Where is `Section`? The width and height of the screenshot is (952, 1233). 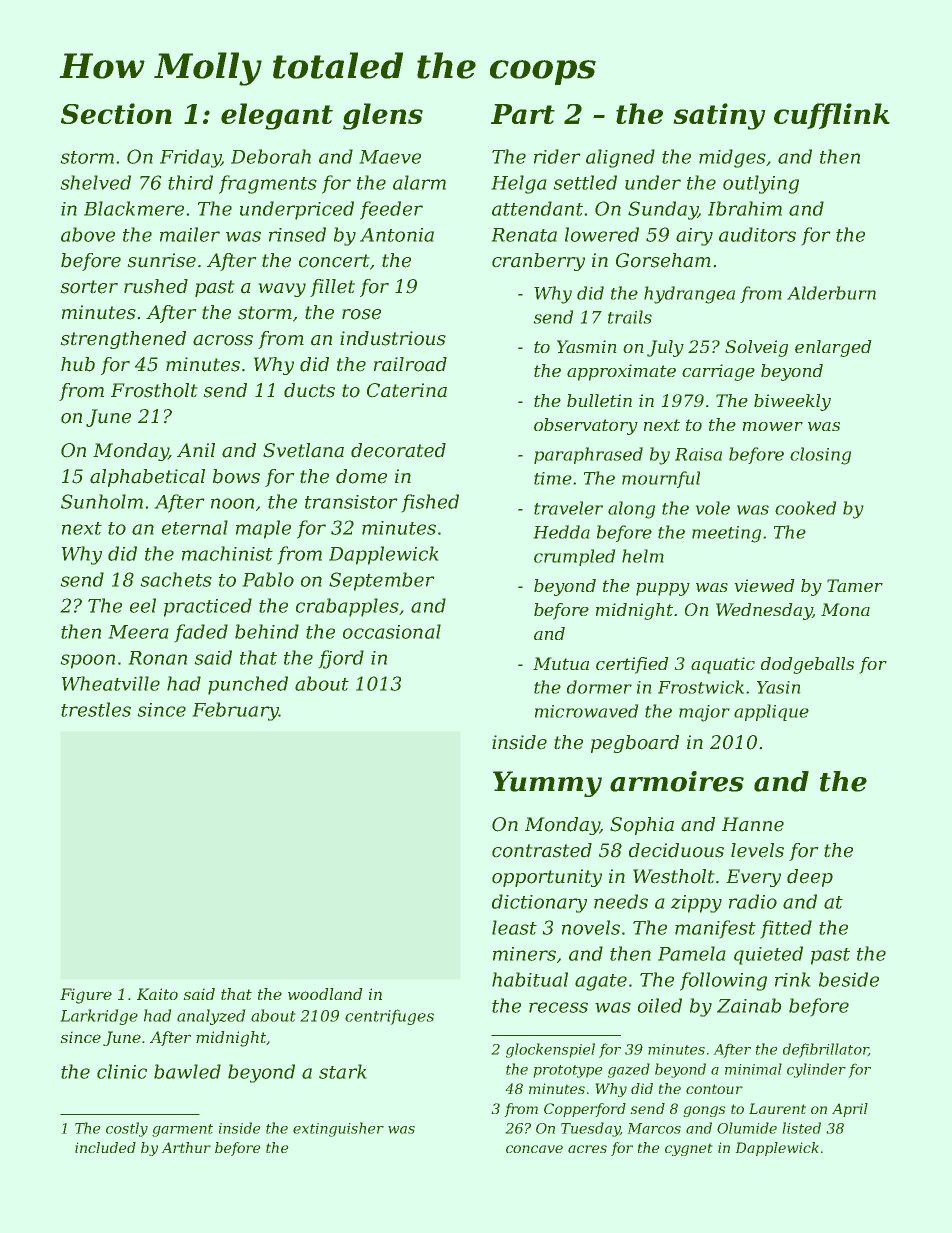
Section is located at coordinates (116, 113).
